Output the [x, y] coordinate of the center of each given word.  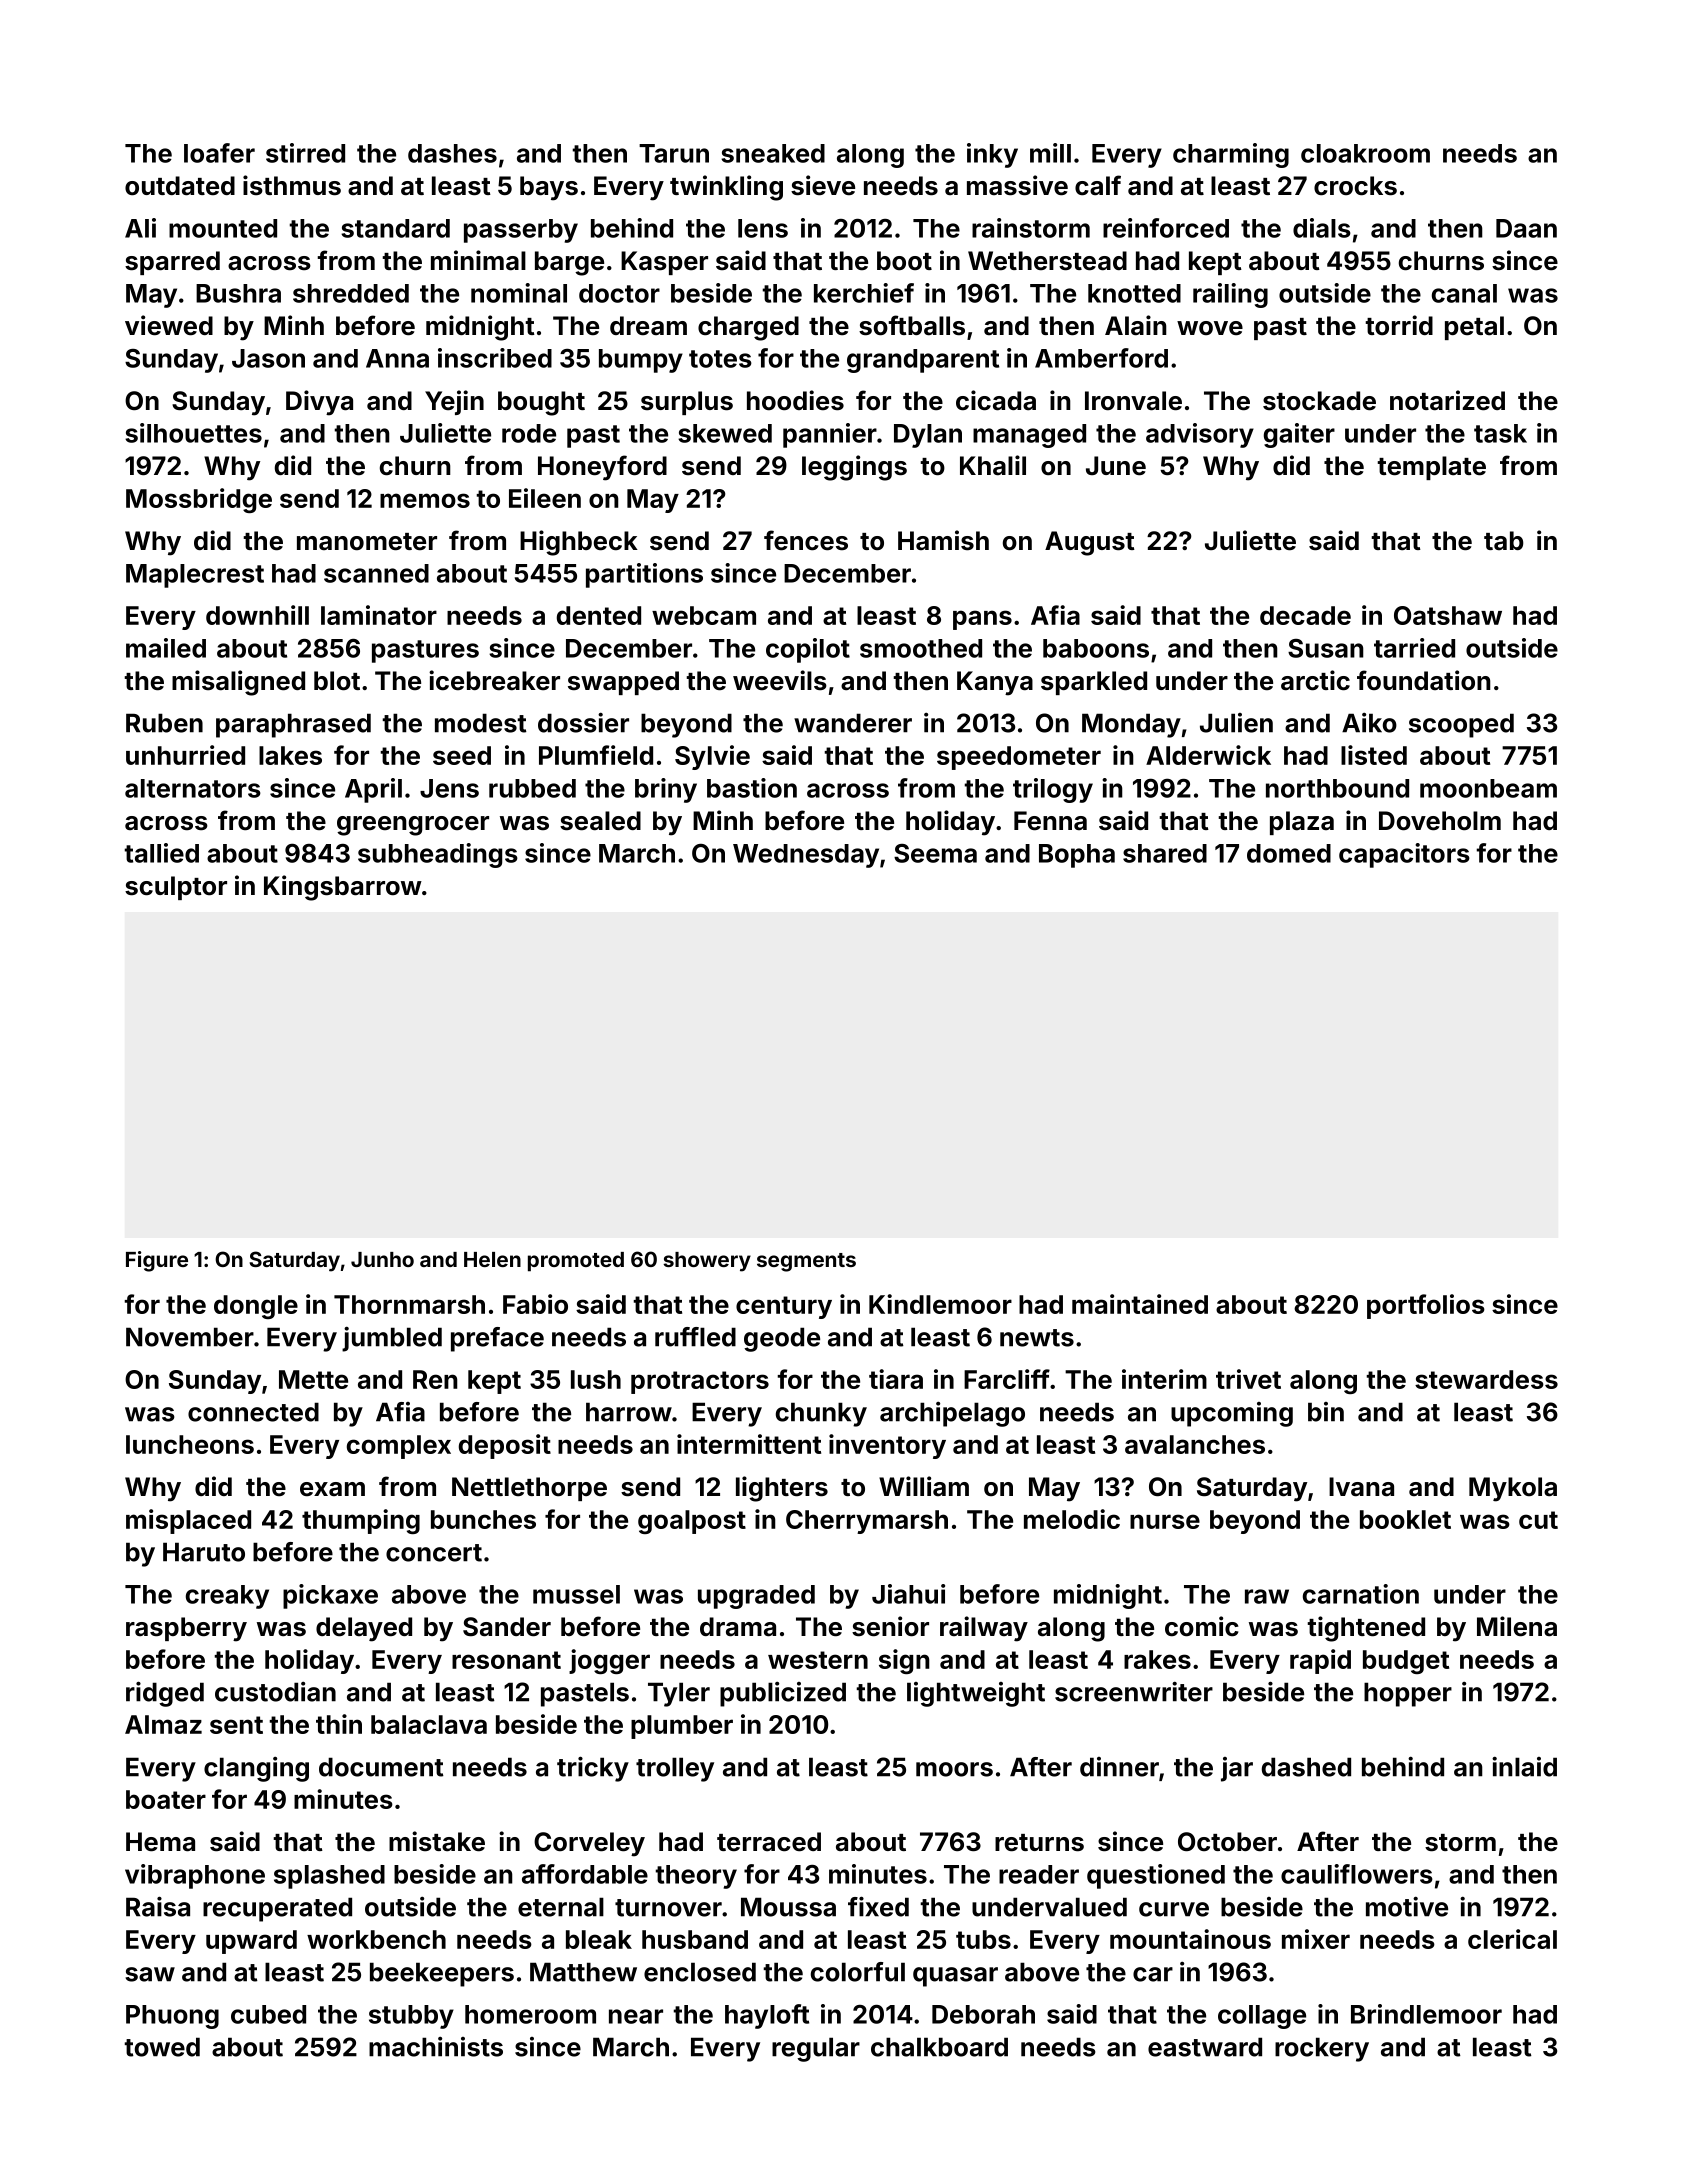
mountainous [1190, 1939]
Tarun [674, 153]
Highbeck [579, 543]
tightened [1366, 1629]
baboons [1096, 648]
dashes [452, 153]
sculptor [176, 888]
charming [1231, 155]
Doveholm [1440, 821]
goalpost [692, 1522]
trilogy [1053, 790]
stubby [411, 2017]
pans [982, 620]
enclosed [700, 1972]
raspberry [186, 1629]
